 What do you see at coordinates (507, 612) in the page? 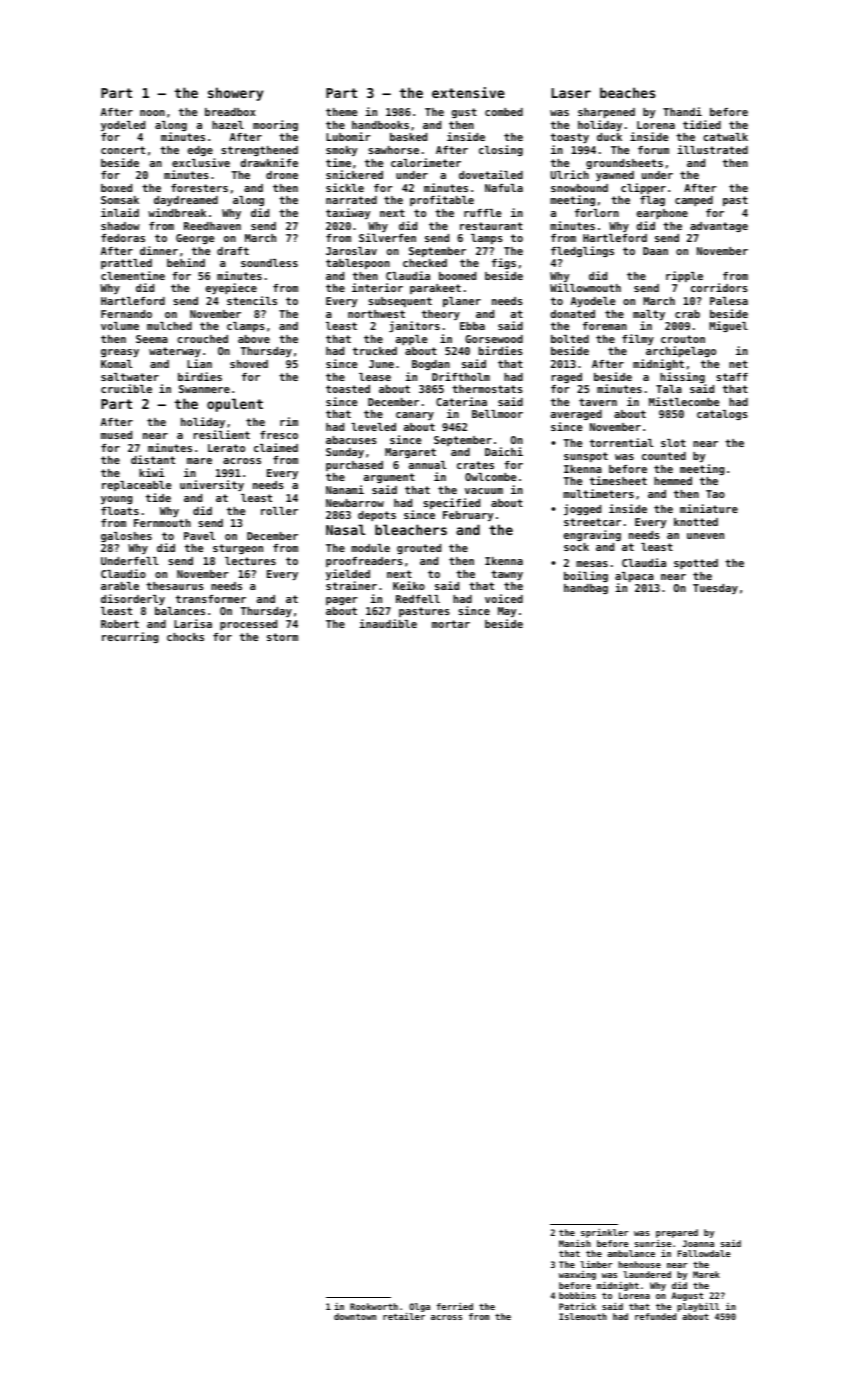
I see `May` at bounding box center [507, 612].
